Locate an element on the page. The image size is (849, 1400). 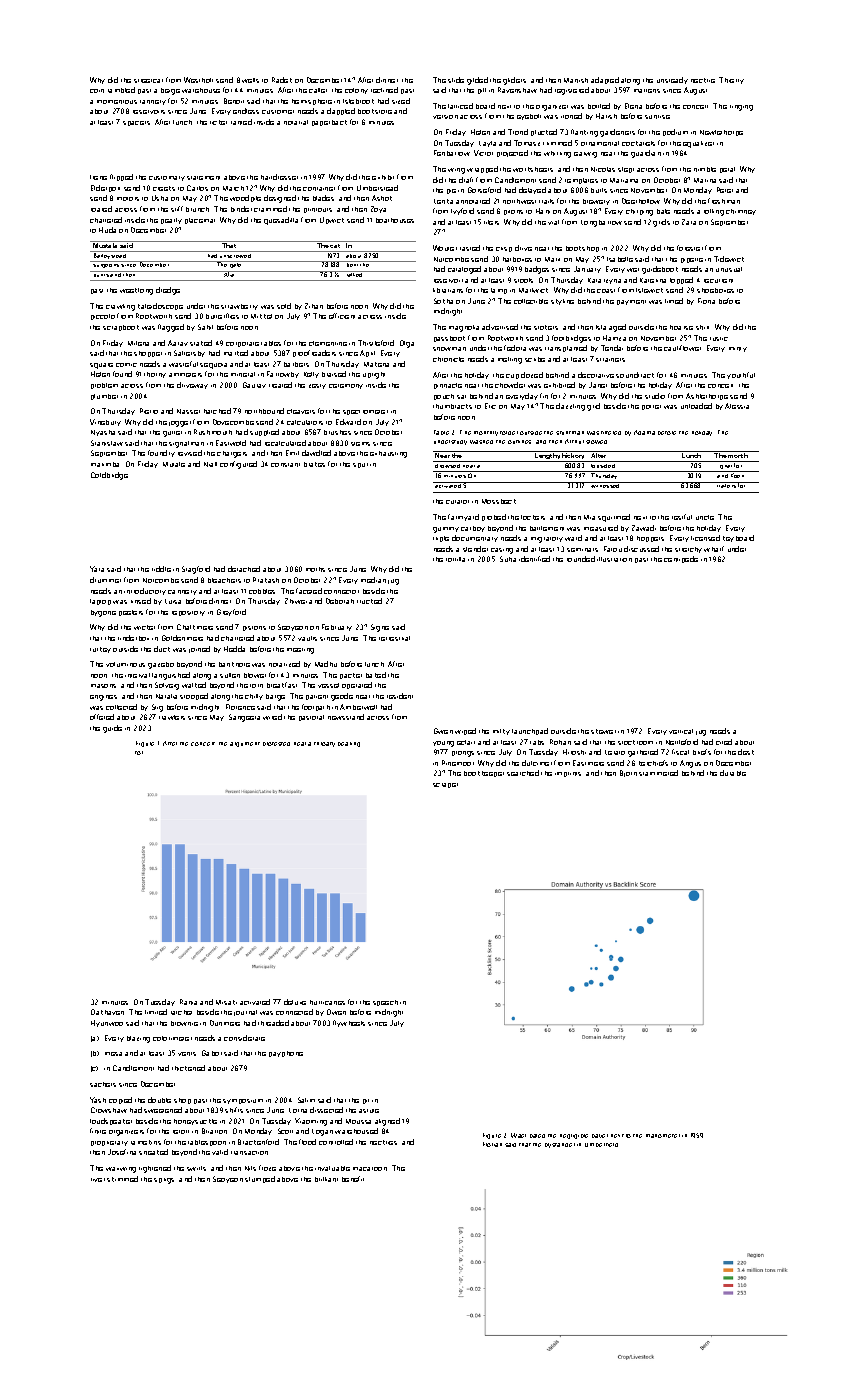
valid is located at coordinates (220, 1152).
